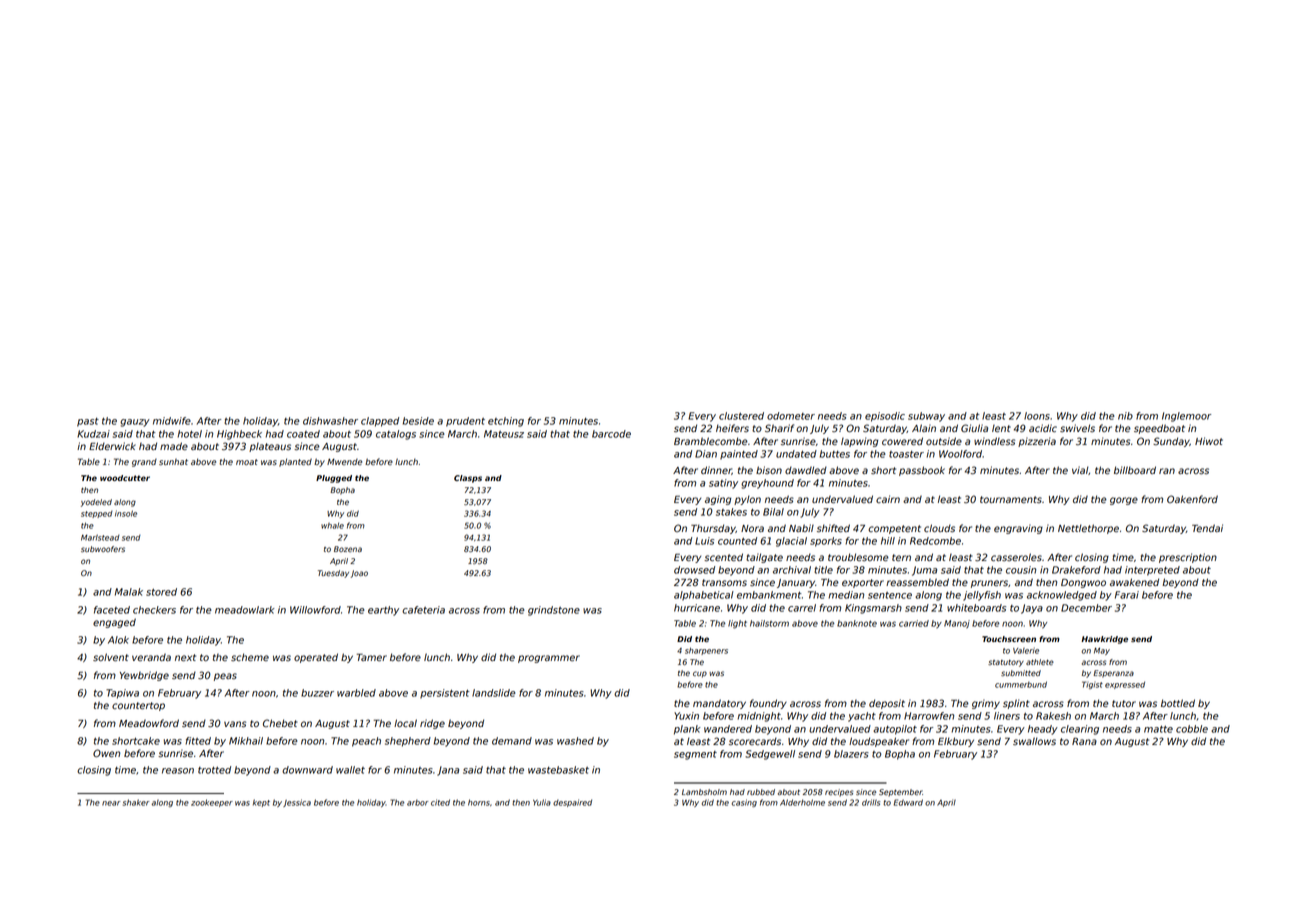 Image resolution: width=1308 pixels, height=924 pixels. I want to click on woodcutter, so click(125, 478).
